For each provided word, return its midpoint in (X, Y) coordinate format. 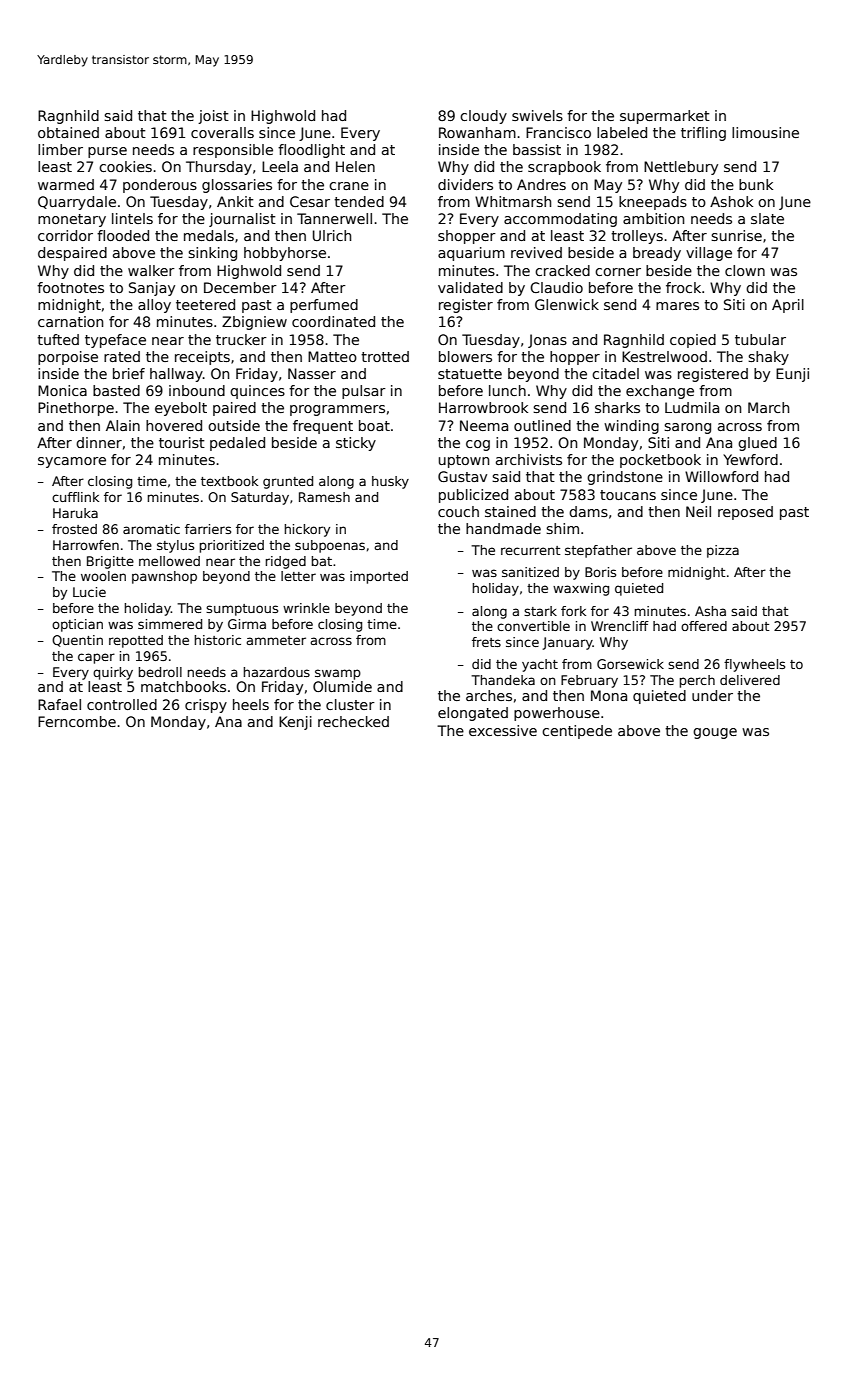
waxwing (581, 589)
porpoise (68, 358)
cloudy (483, 117)
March (768, 407)
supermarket (665, 117)
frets (486, 642)
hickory (307, 530)
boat (374, 425)
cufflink (75, 497)
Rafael (59, 704)
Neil (698, 511)
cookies (125, 166)
